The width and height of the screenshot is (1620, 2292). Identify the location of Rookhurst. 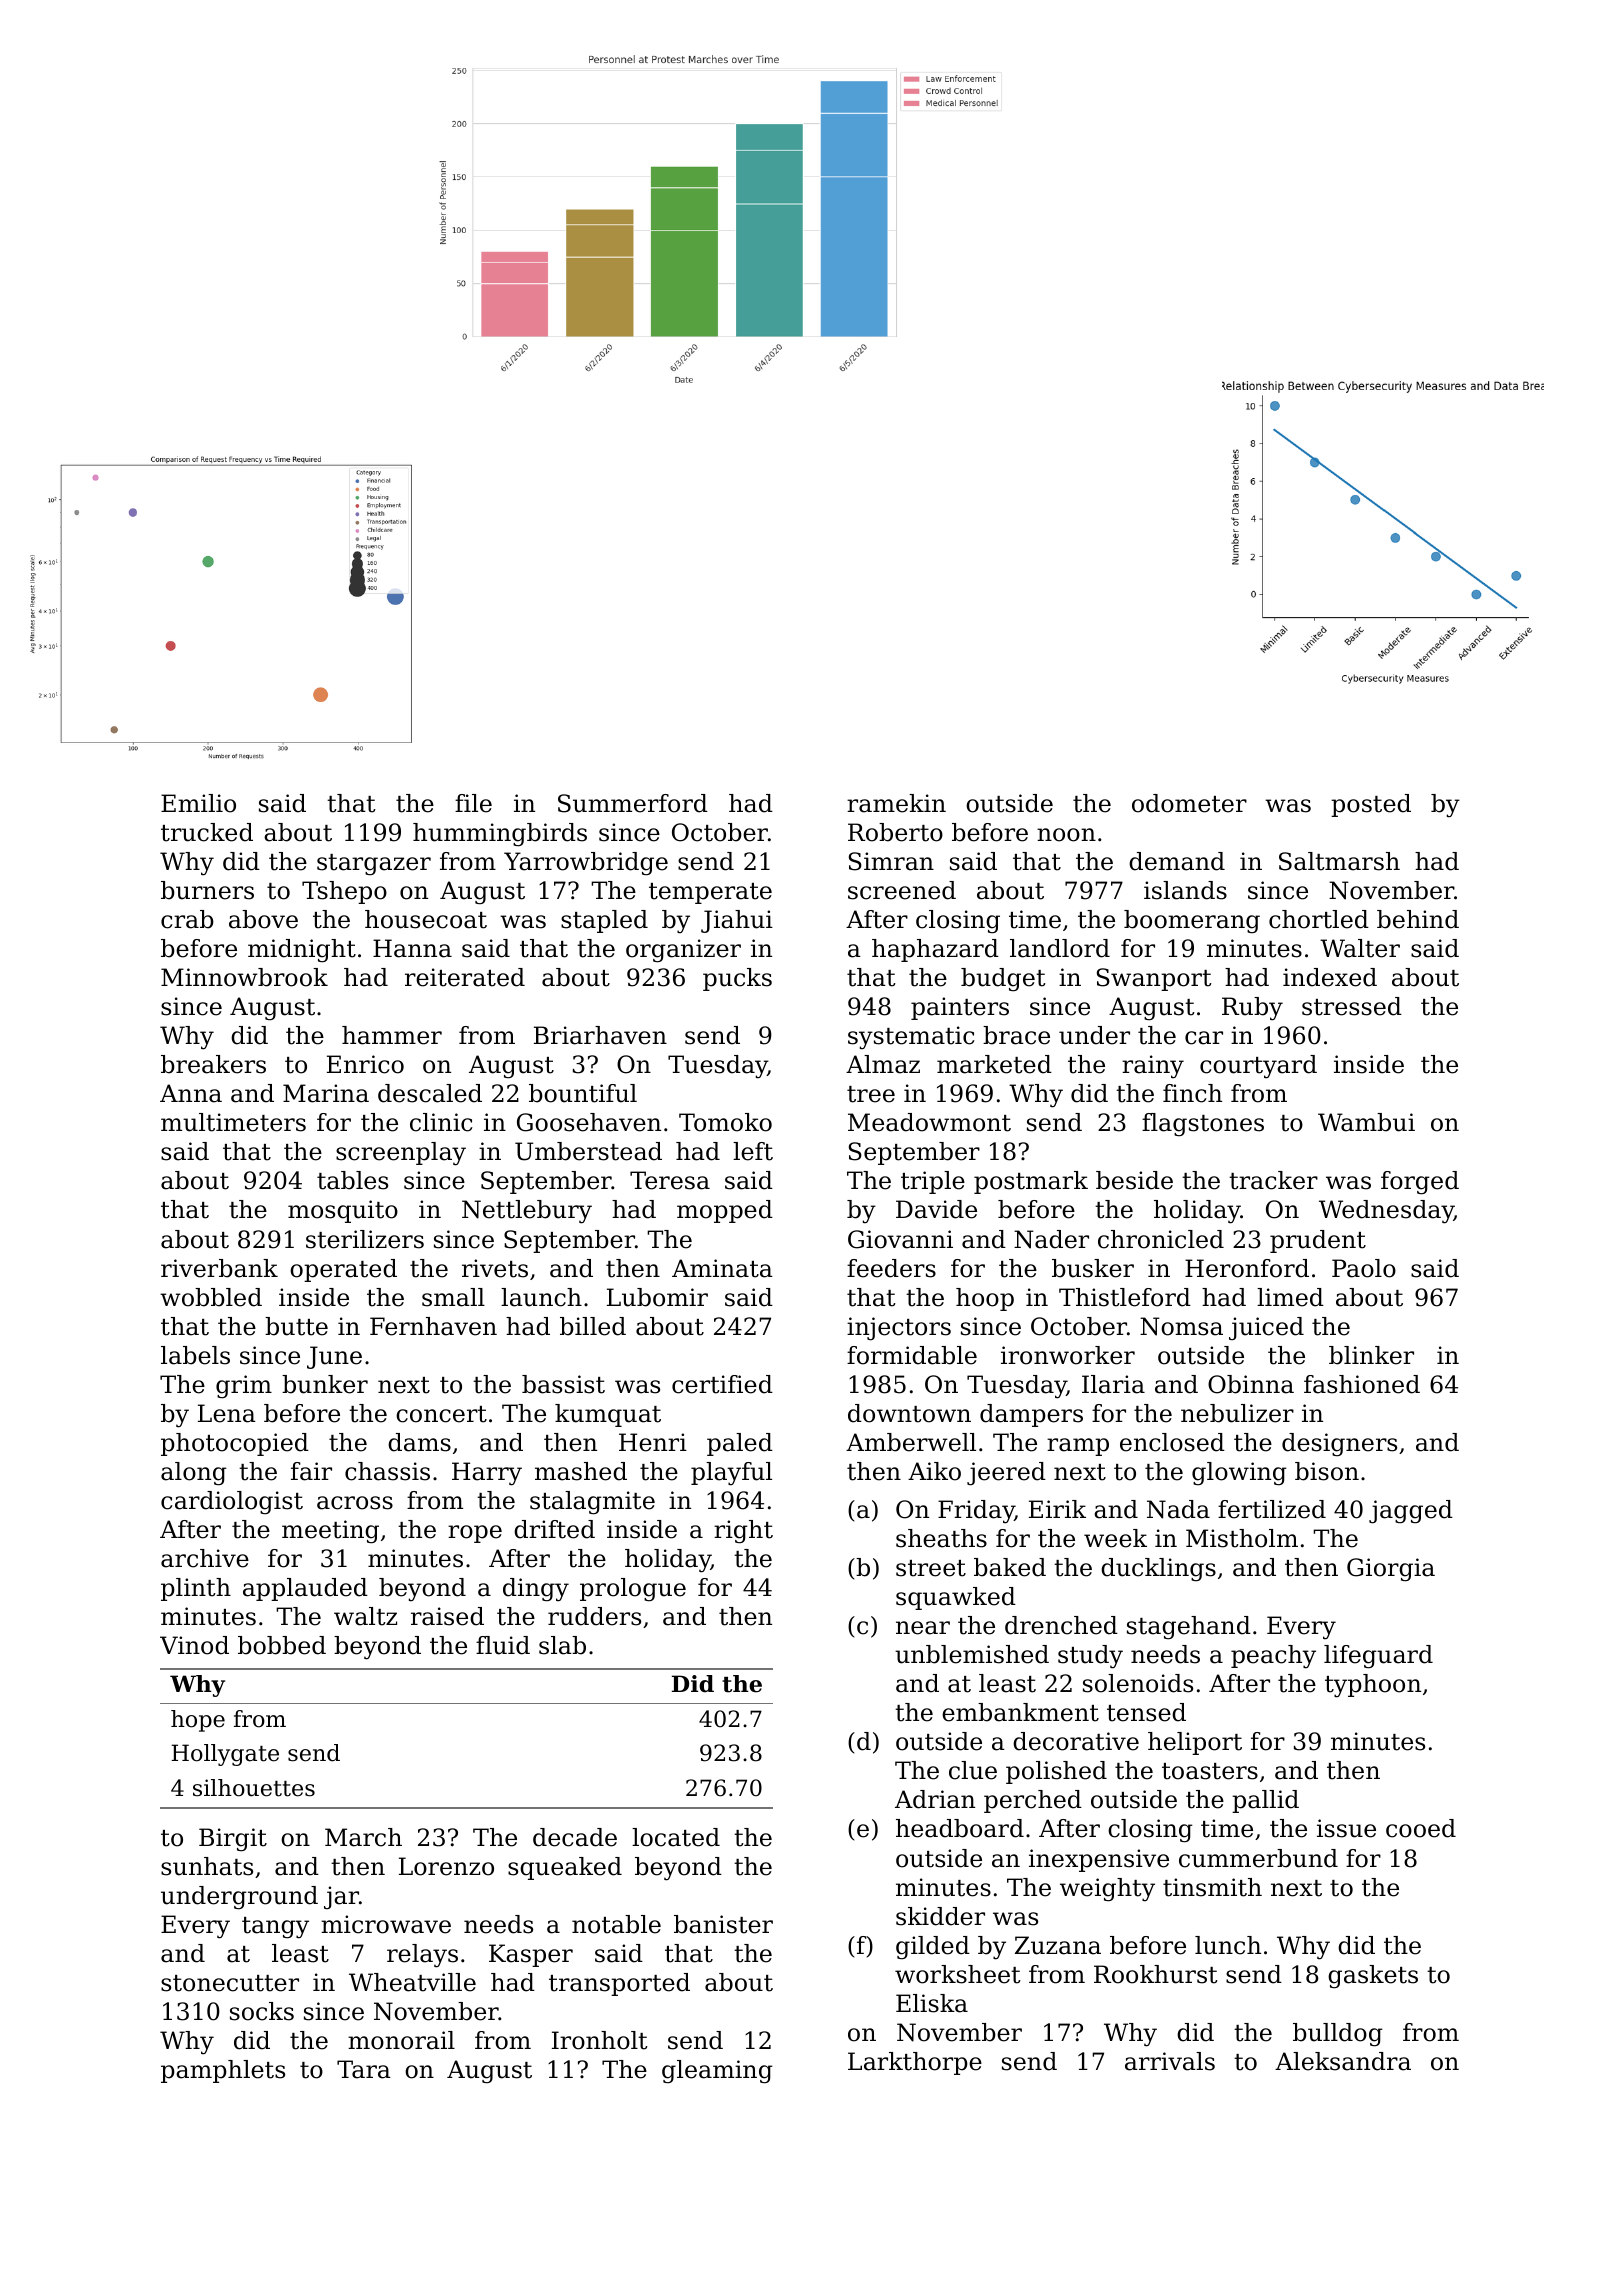
(1156, 1974).
